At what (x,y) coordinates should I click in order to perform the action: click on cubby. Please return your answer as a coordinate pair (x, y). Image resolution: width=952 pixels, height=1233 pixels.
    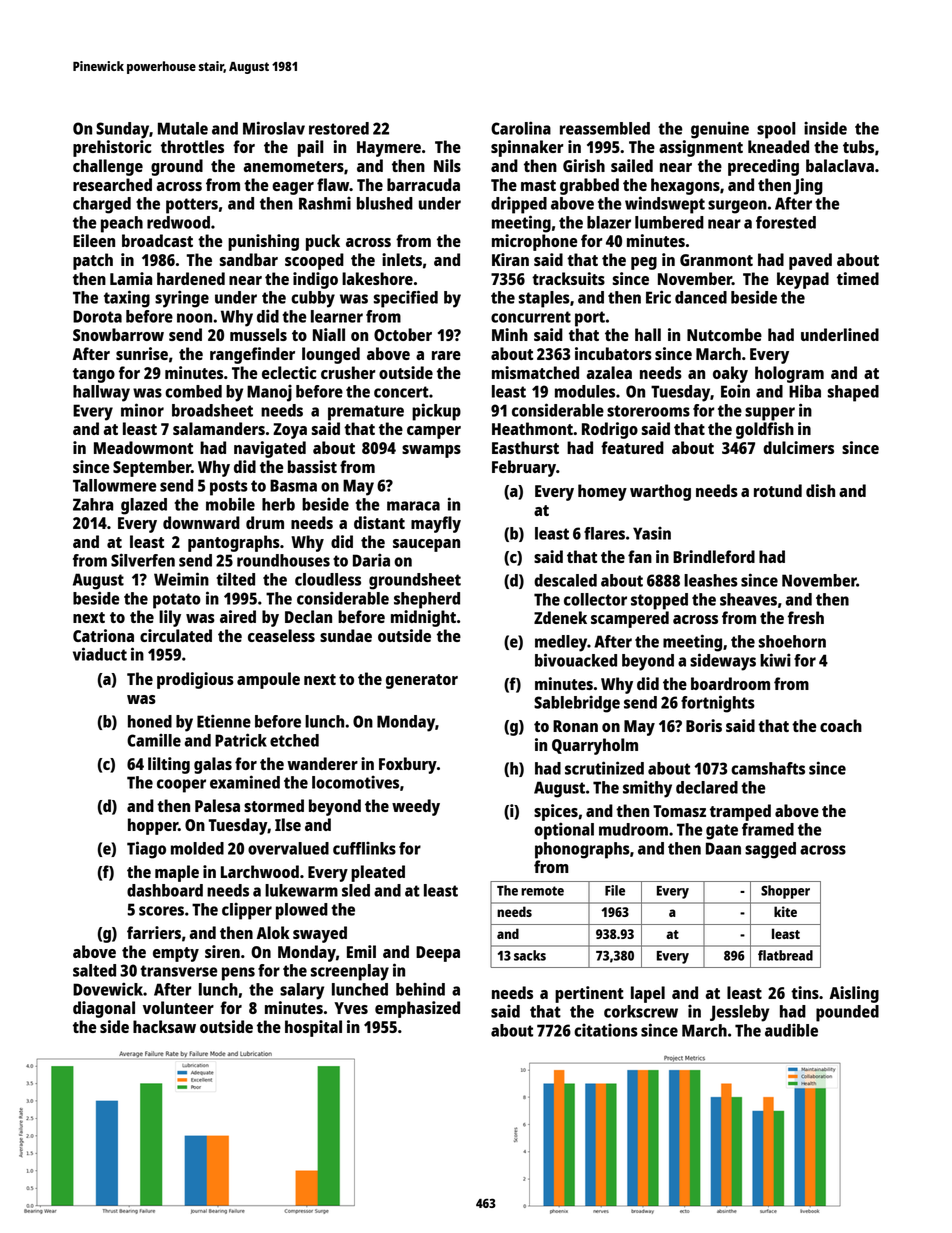
    Looking at the image, I should click on (313, 299).
